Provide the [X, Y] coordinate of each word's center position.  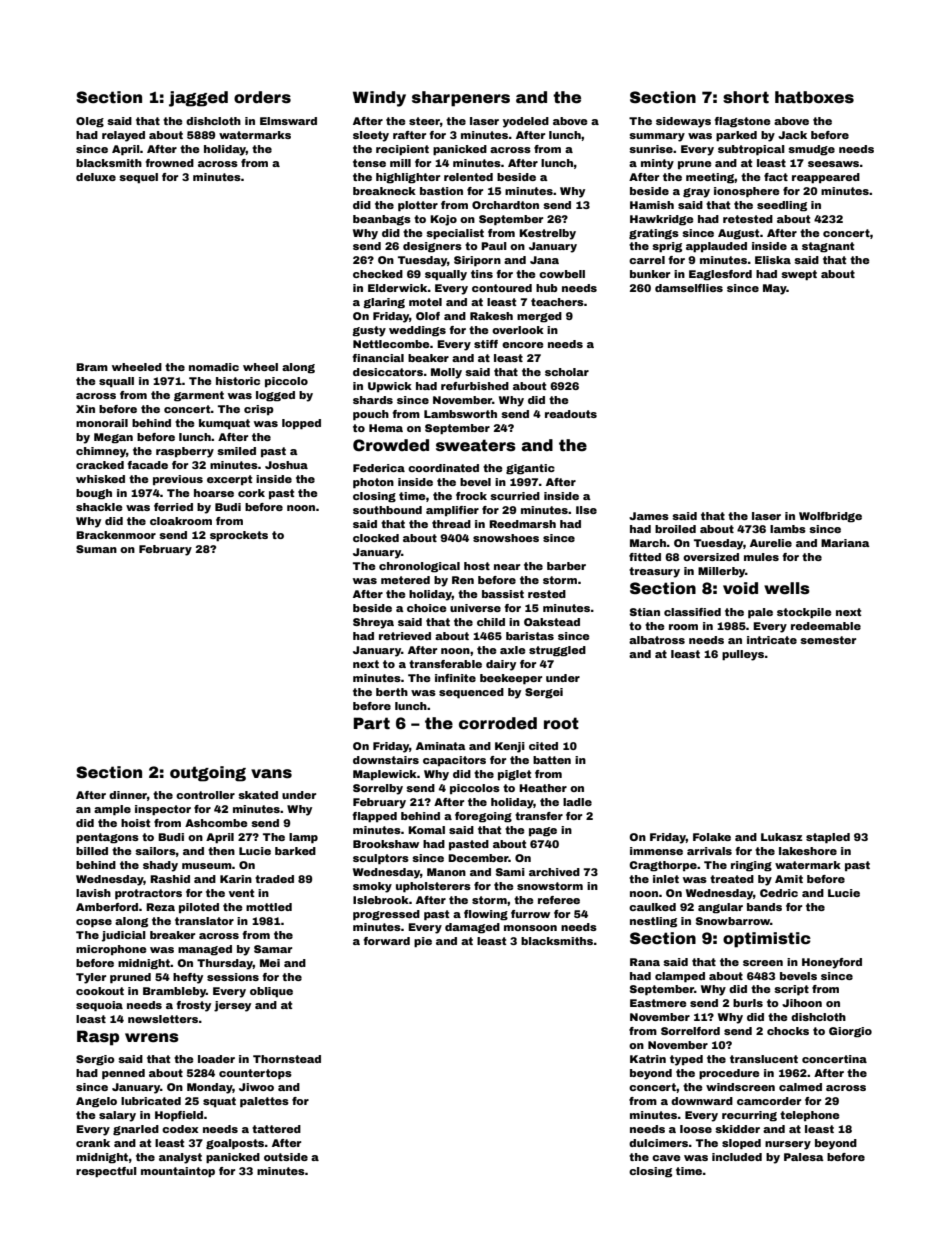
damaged [472, 928]
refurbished [475, 386]
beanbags [382, 220]
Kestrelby [547, 234]
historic [238, 381]
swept [799, 275]
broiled [675, 529]
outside [286, 1157]
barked [295, 851]
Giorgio [850, 1032]
